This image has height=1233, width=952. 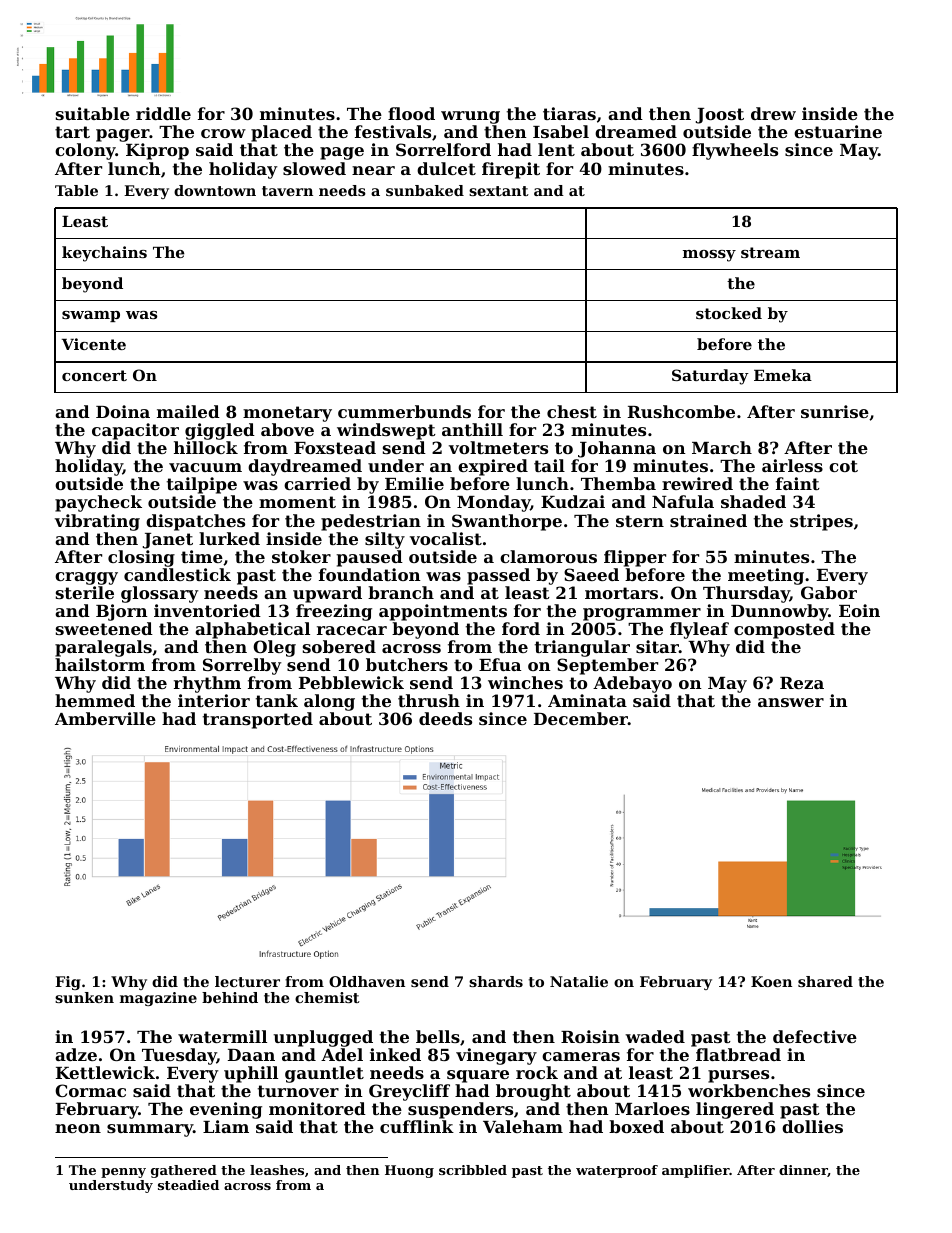 I want to click on wrung, so click(x=470, y=117).
